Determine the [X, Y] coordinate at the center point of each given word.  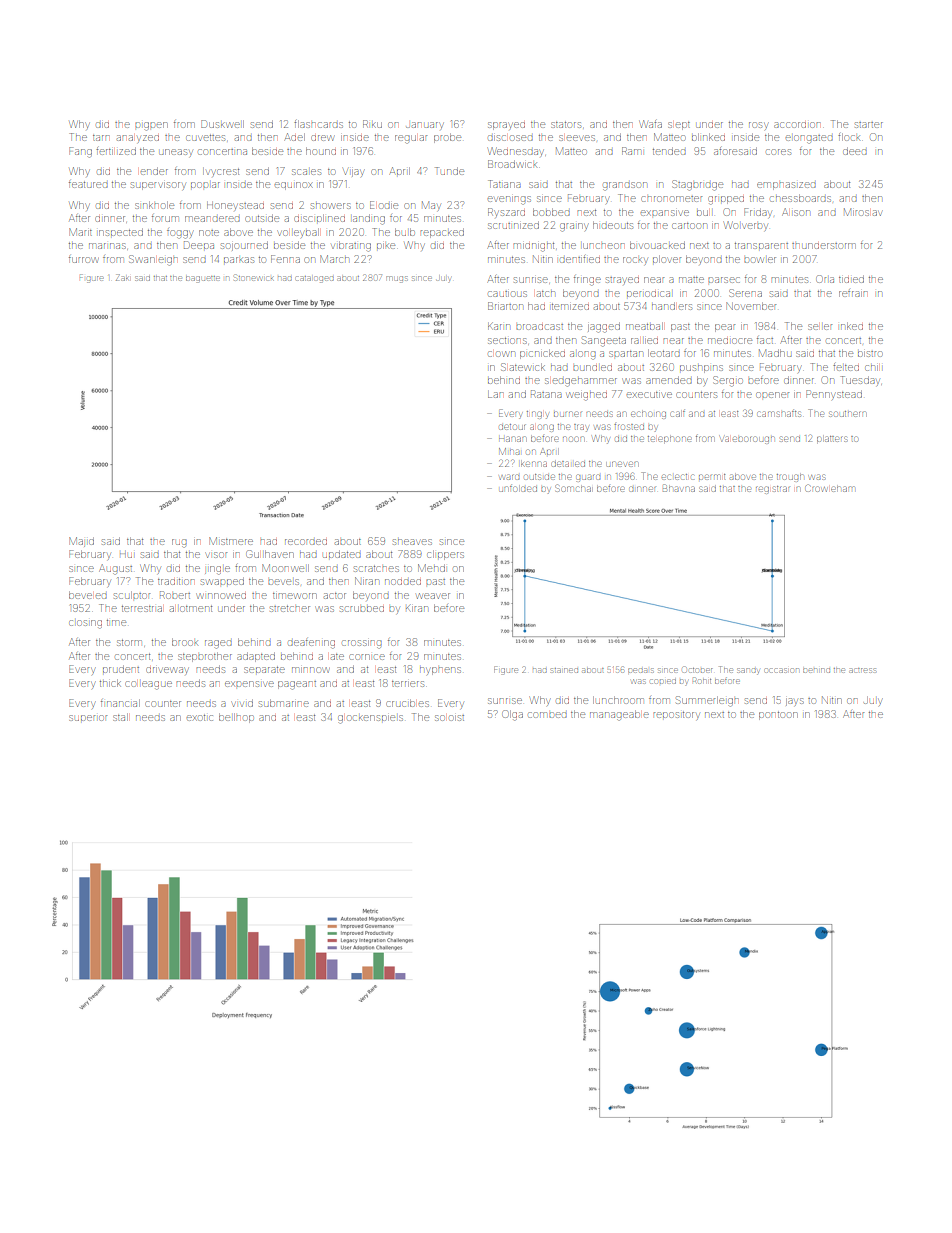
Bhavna [679, 488]
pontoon [778, 716]
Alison [796, 212]
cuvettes [205, 138]
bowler [760, 260]
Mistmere [231, 541]
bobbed [551, 212]
